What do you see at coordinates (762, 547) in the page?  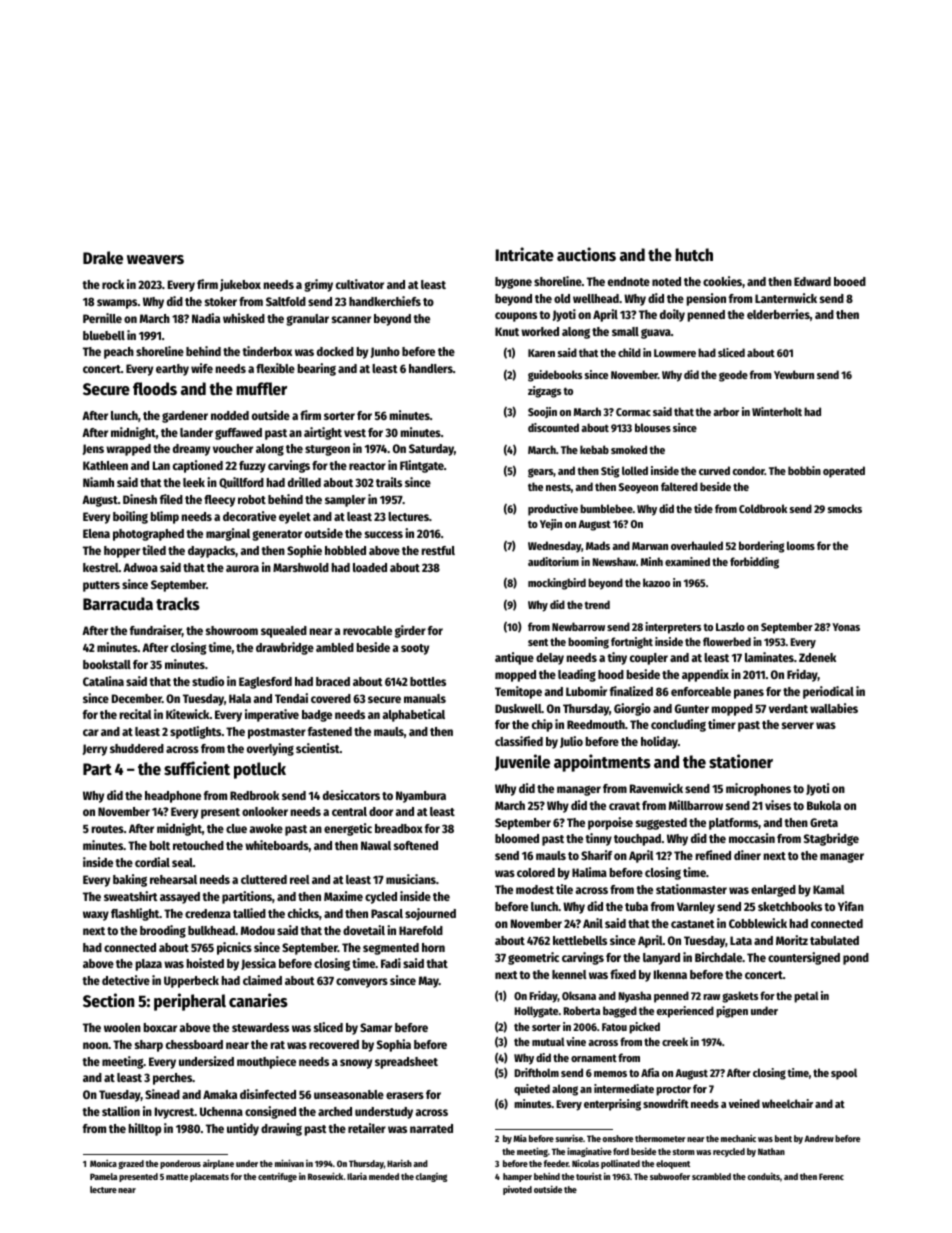 I see `bordering` at bounding box center [762, 547].
